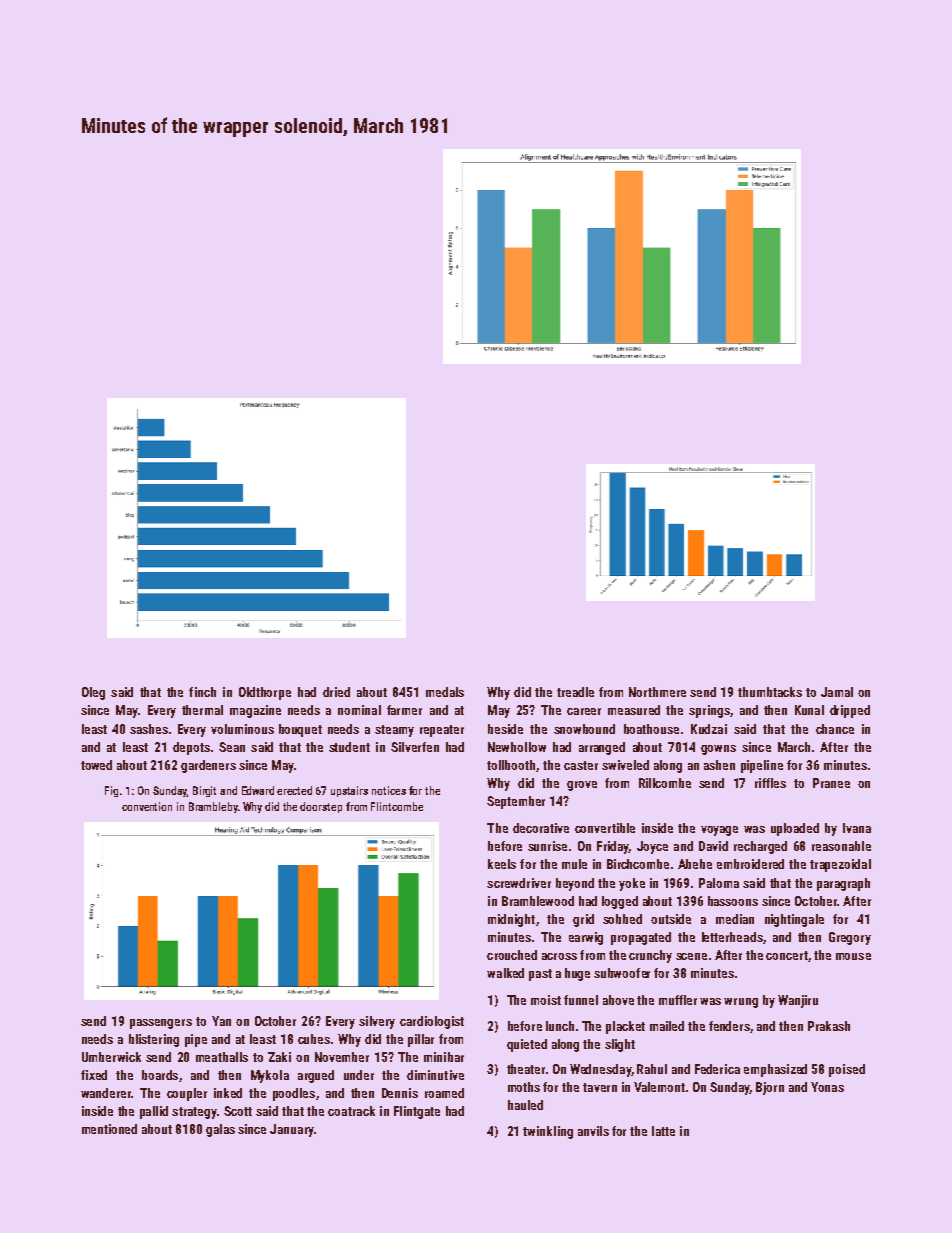 The height and width of the document is (1233, 952). Describe the element at coordinates (512, 955) in the document. I see `crouched` at that location.
